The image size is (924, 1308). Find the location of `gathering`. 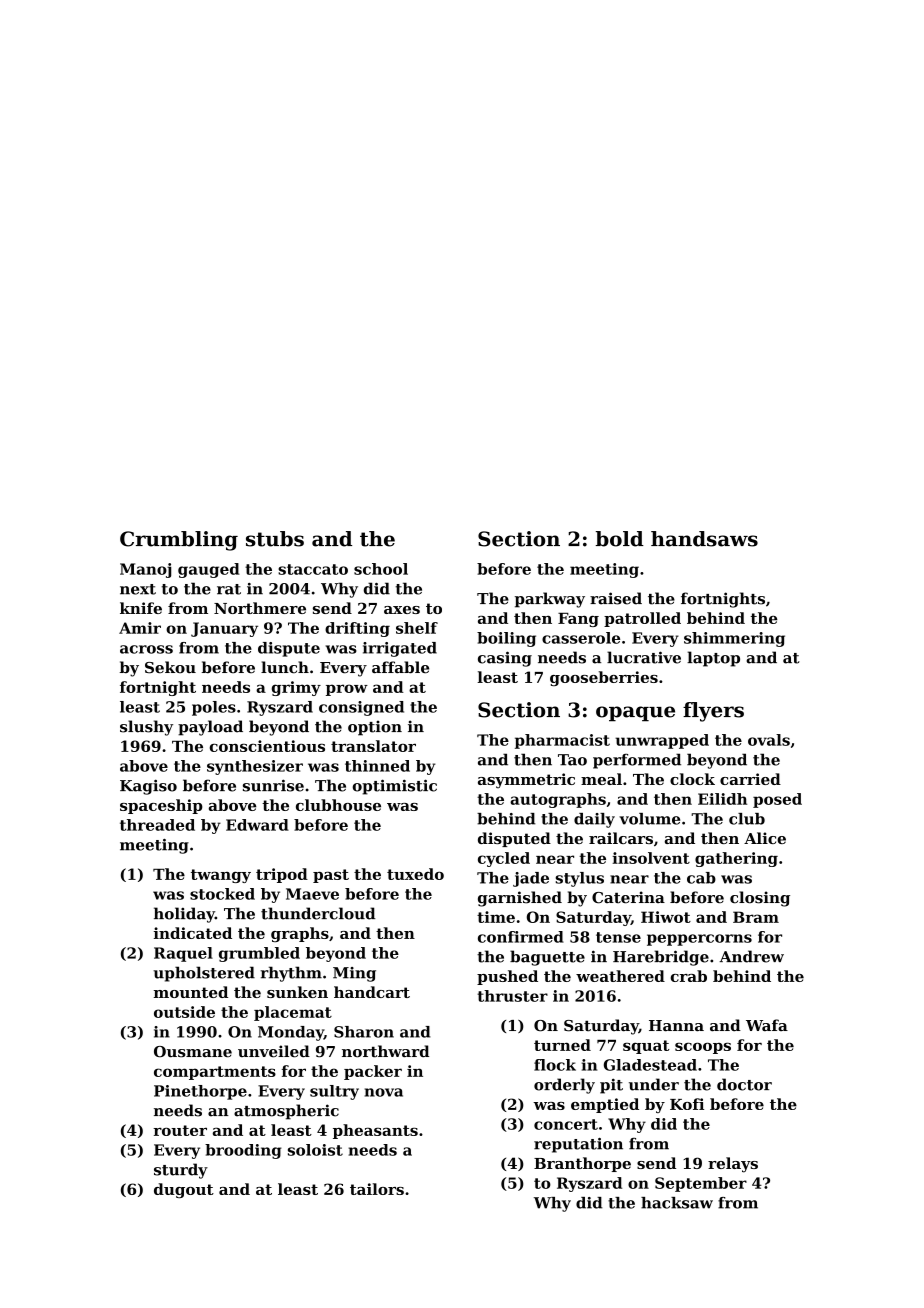

gathering is located at coordinates (736, 859).
